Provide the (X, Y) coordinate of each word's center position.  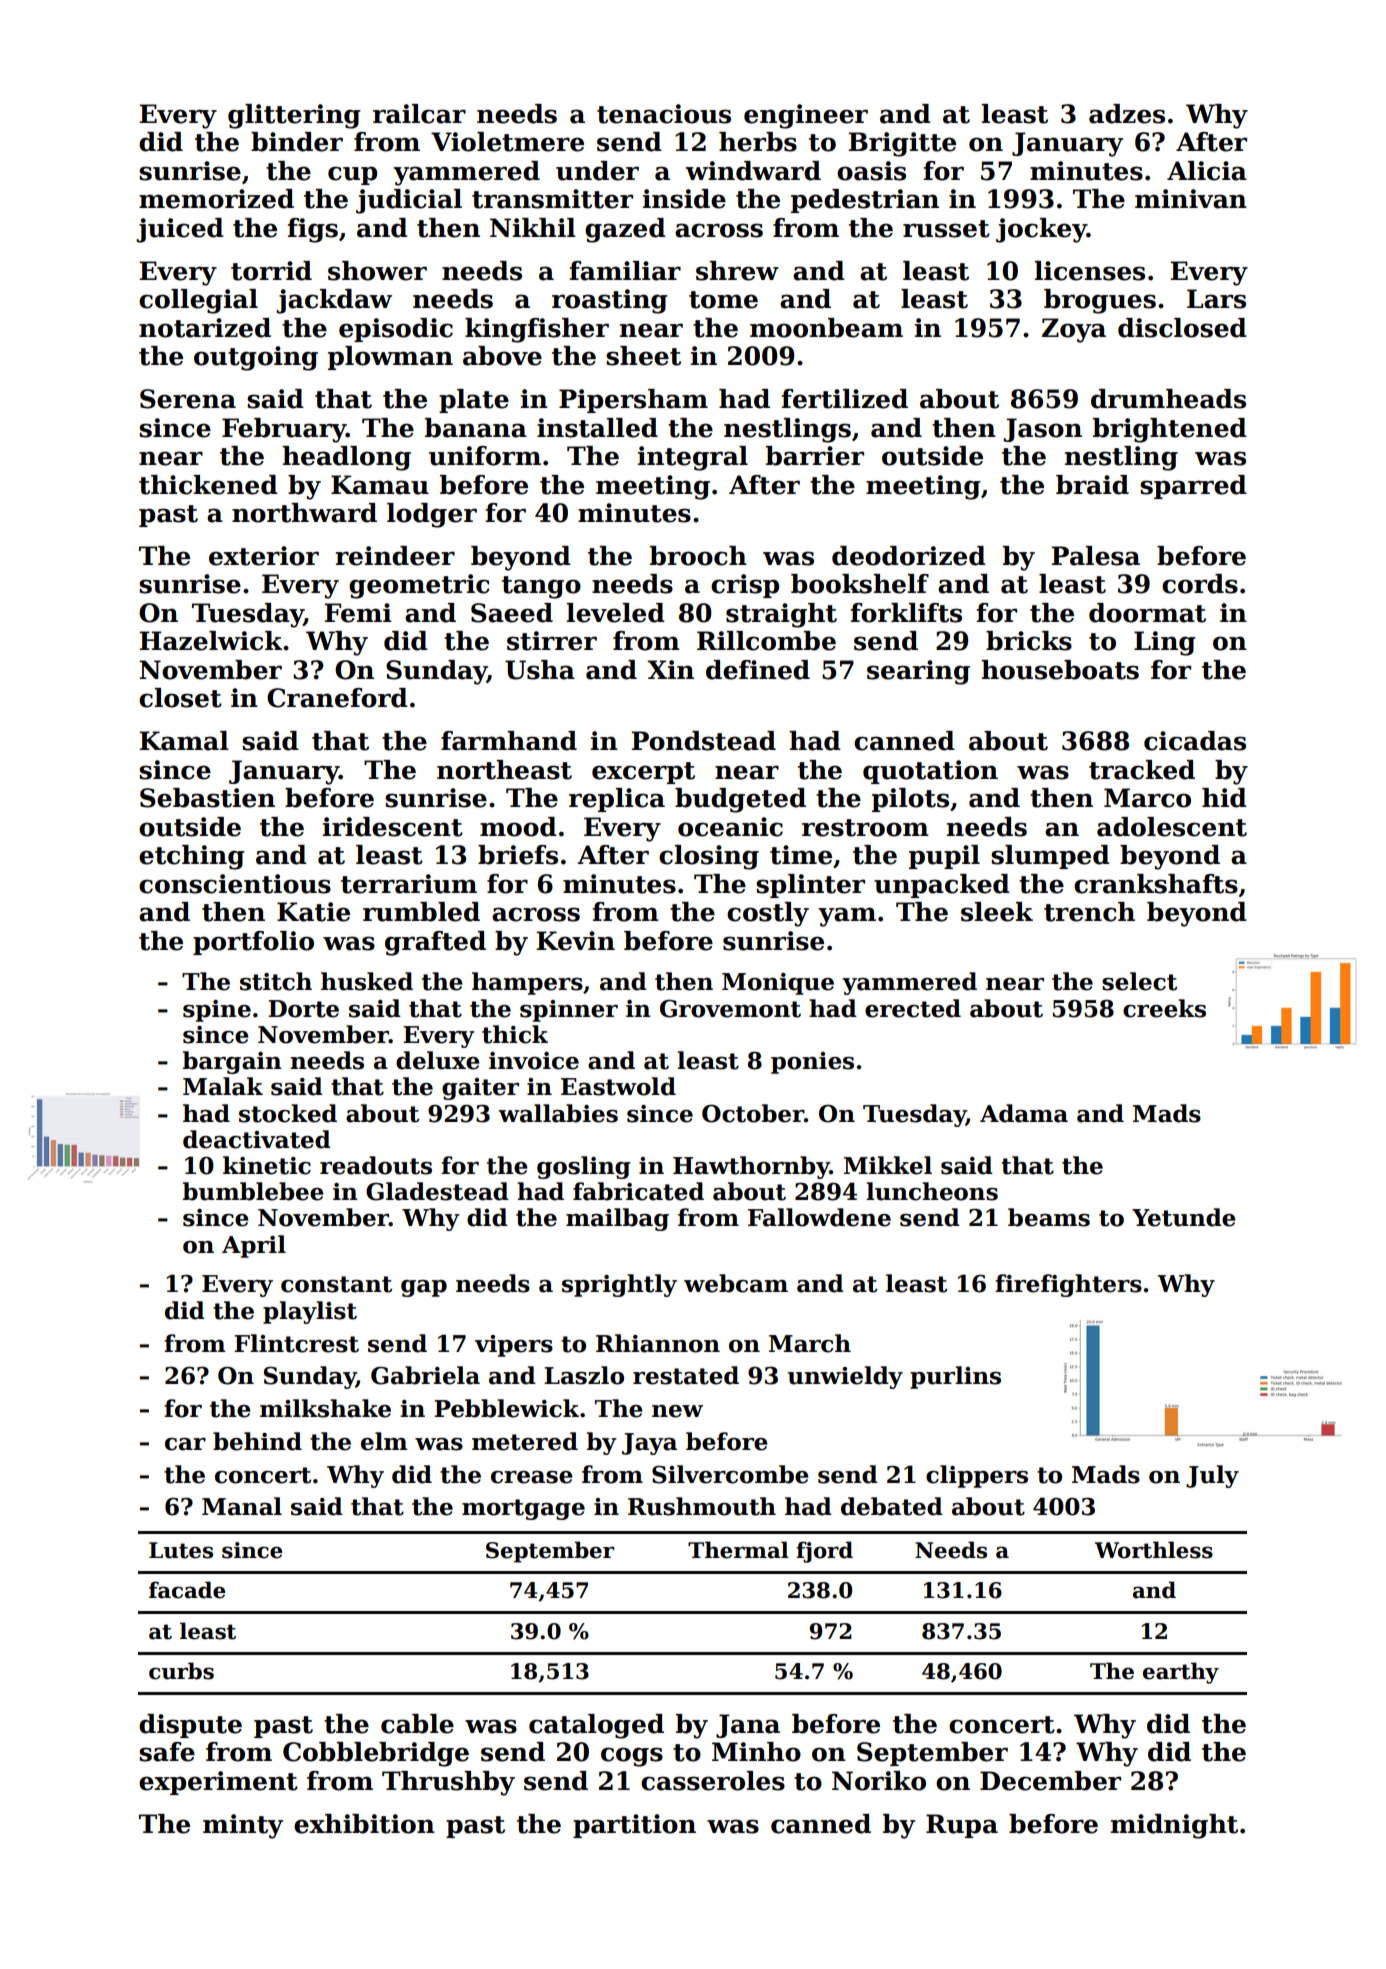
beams (1049, 1217)
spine (217, 1011)
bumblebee (253, 1191)
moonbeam (826, 328)
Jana (748, 1726)
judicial (409, 201)
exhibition (364, 1824)
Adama (1024, 1113)
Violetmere (507, 142)
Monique (778, 984)
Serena (188, 399)
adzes (1127, 114)
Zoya (1074, 330)
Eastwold (618, 1086)
